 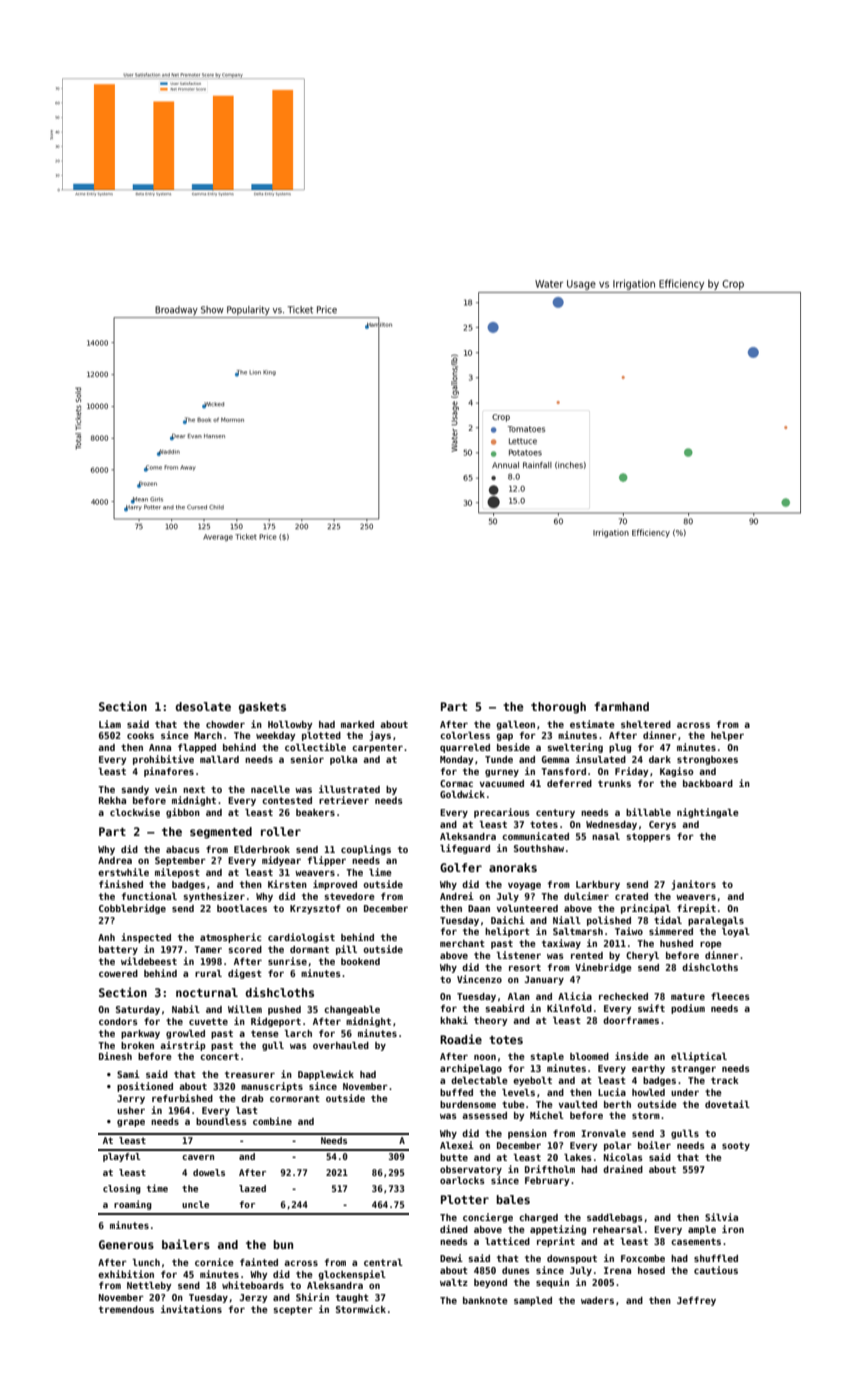 What do you see at coordinates (272, 1087) in the document?
I see `manuscripts` at bounding box center [272, 1087].
